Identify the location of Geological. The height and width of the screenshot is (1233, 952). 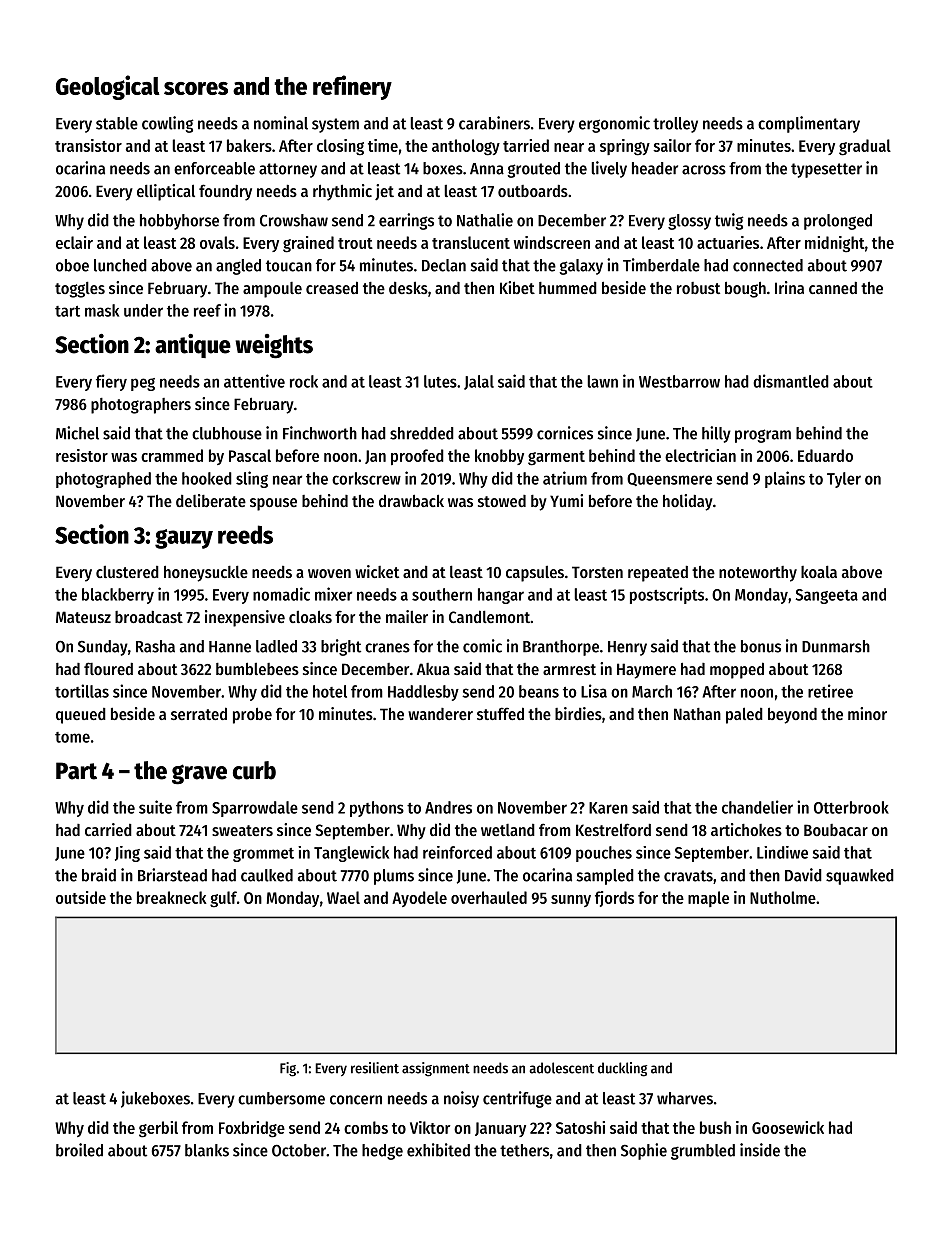
(108, 87).
